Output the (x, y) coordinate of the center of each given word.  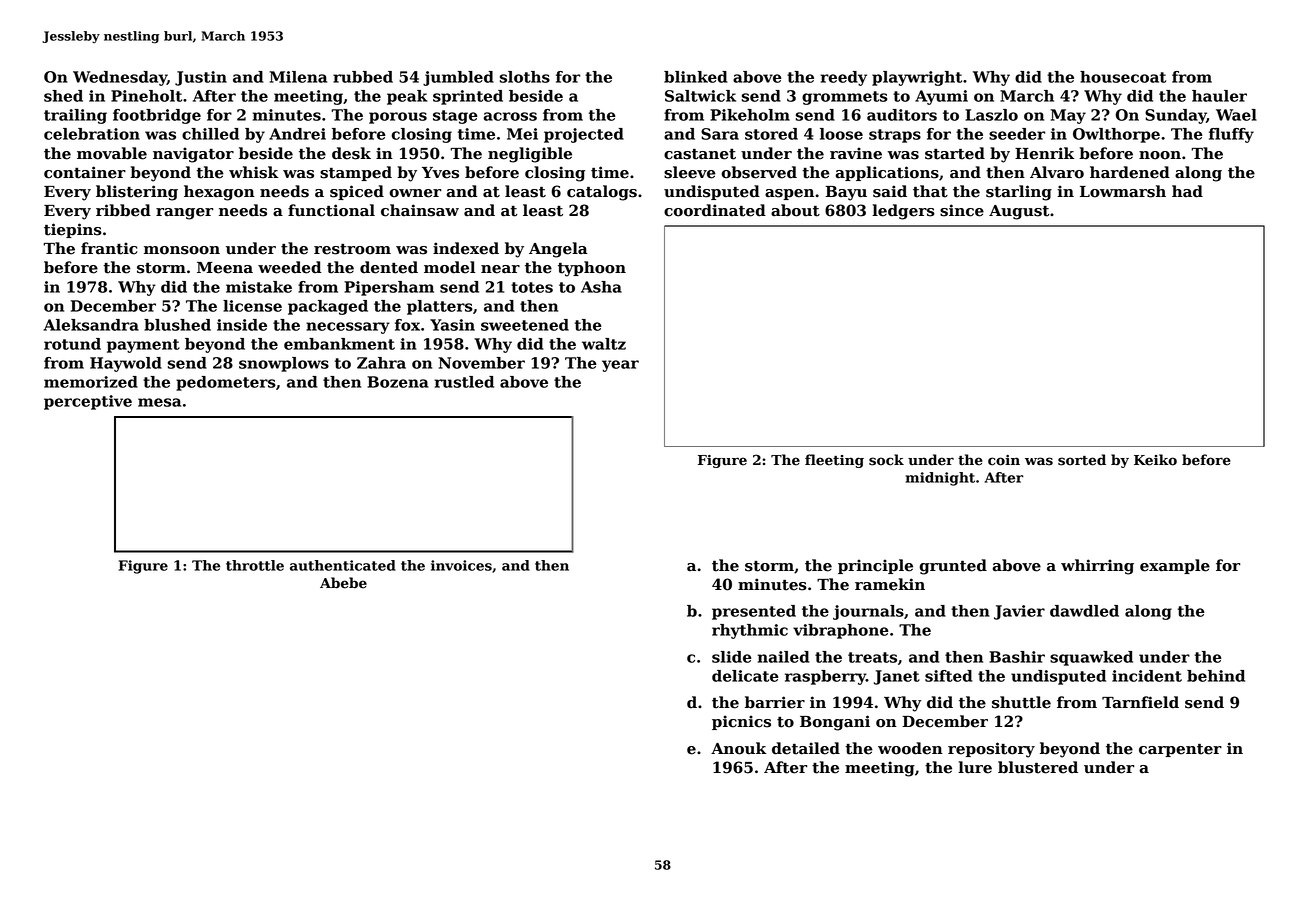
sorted (1082, 460)
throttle (255, 565)
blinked (695, 77)
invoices (461, 565)
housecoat (1123, 77)
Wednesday (120, 78)
